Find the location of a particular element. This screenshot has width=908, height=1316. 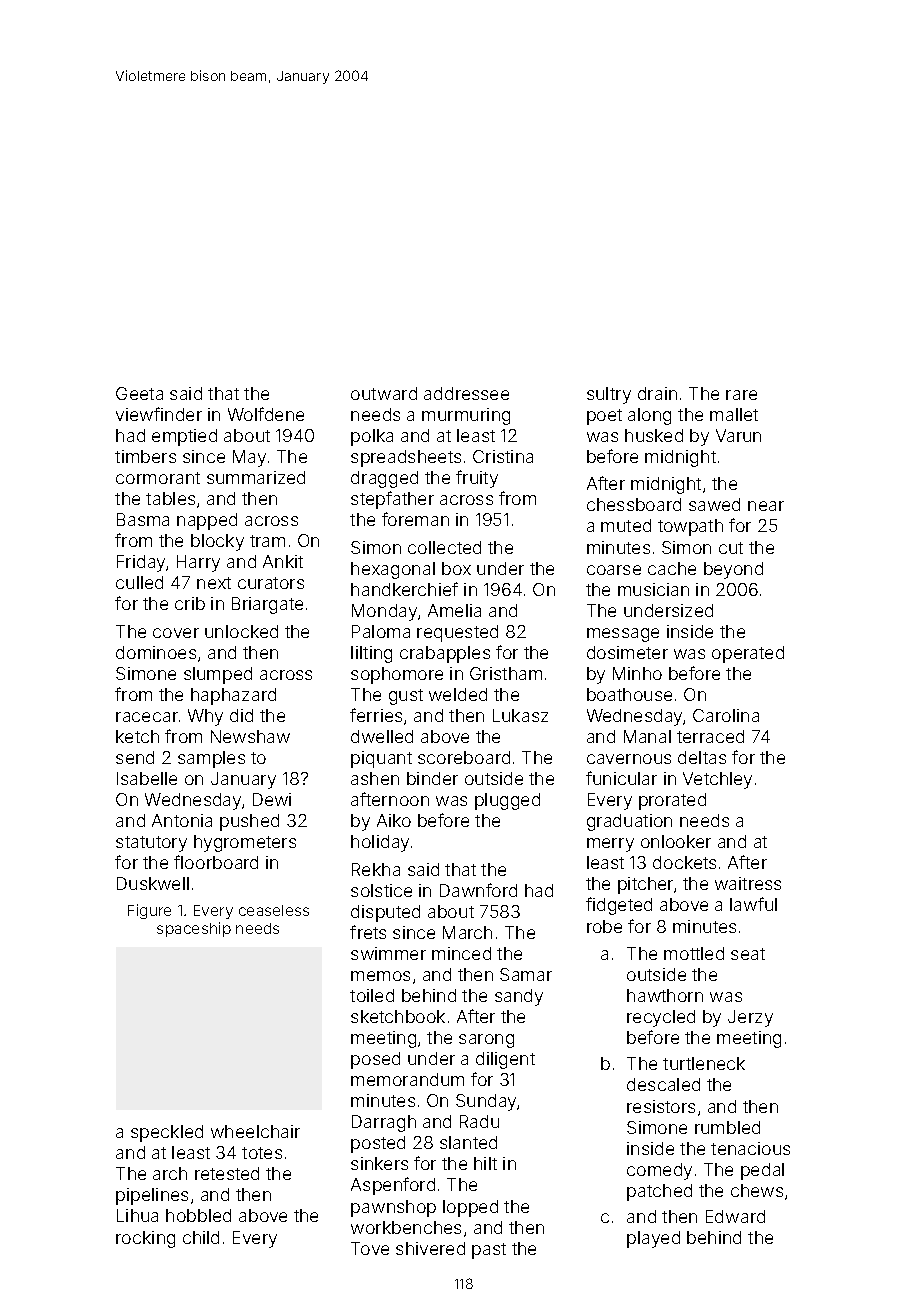

beyond is located at coordinates (733, 570).
